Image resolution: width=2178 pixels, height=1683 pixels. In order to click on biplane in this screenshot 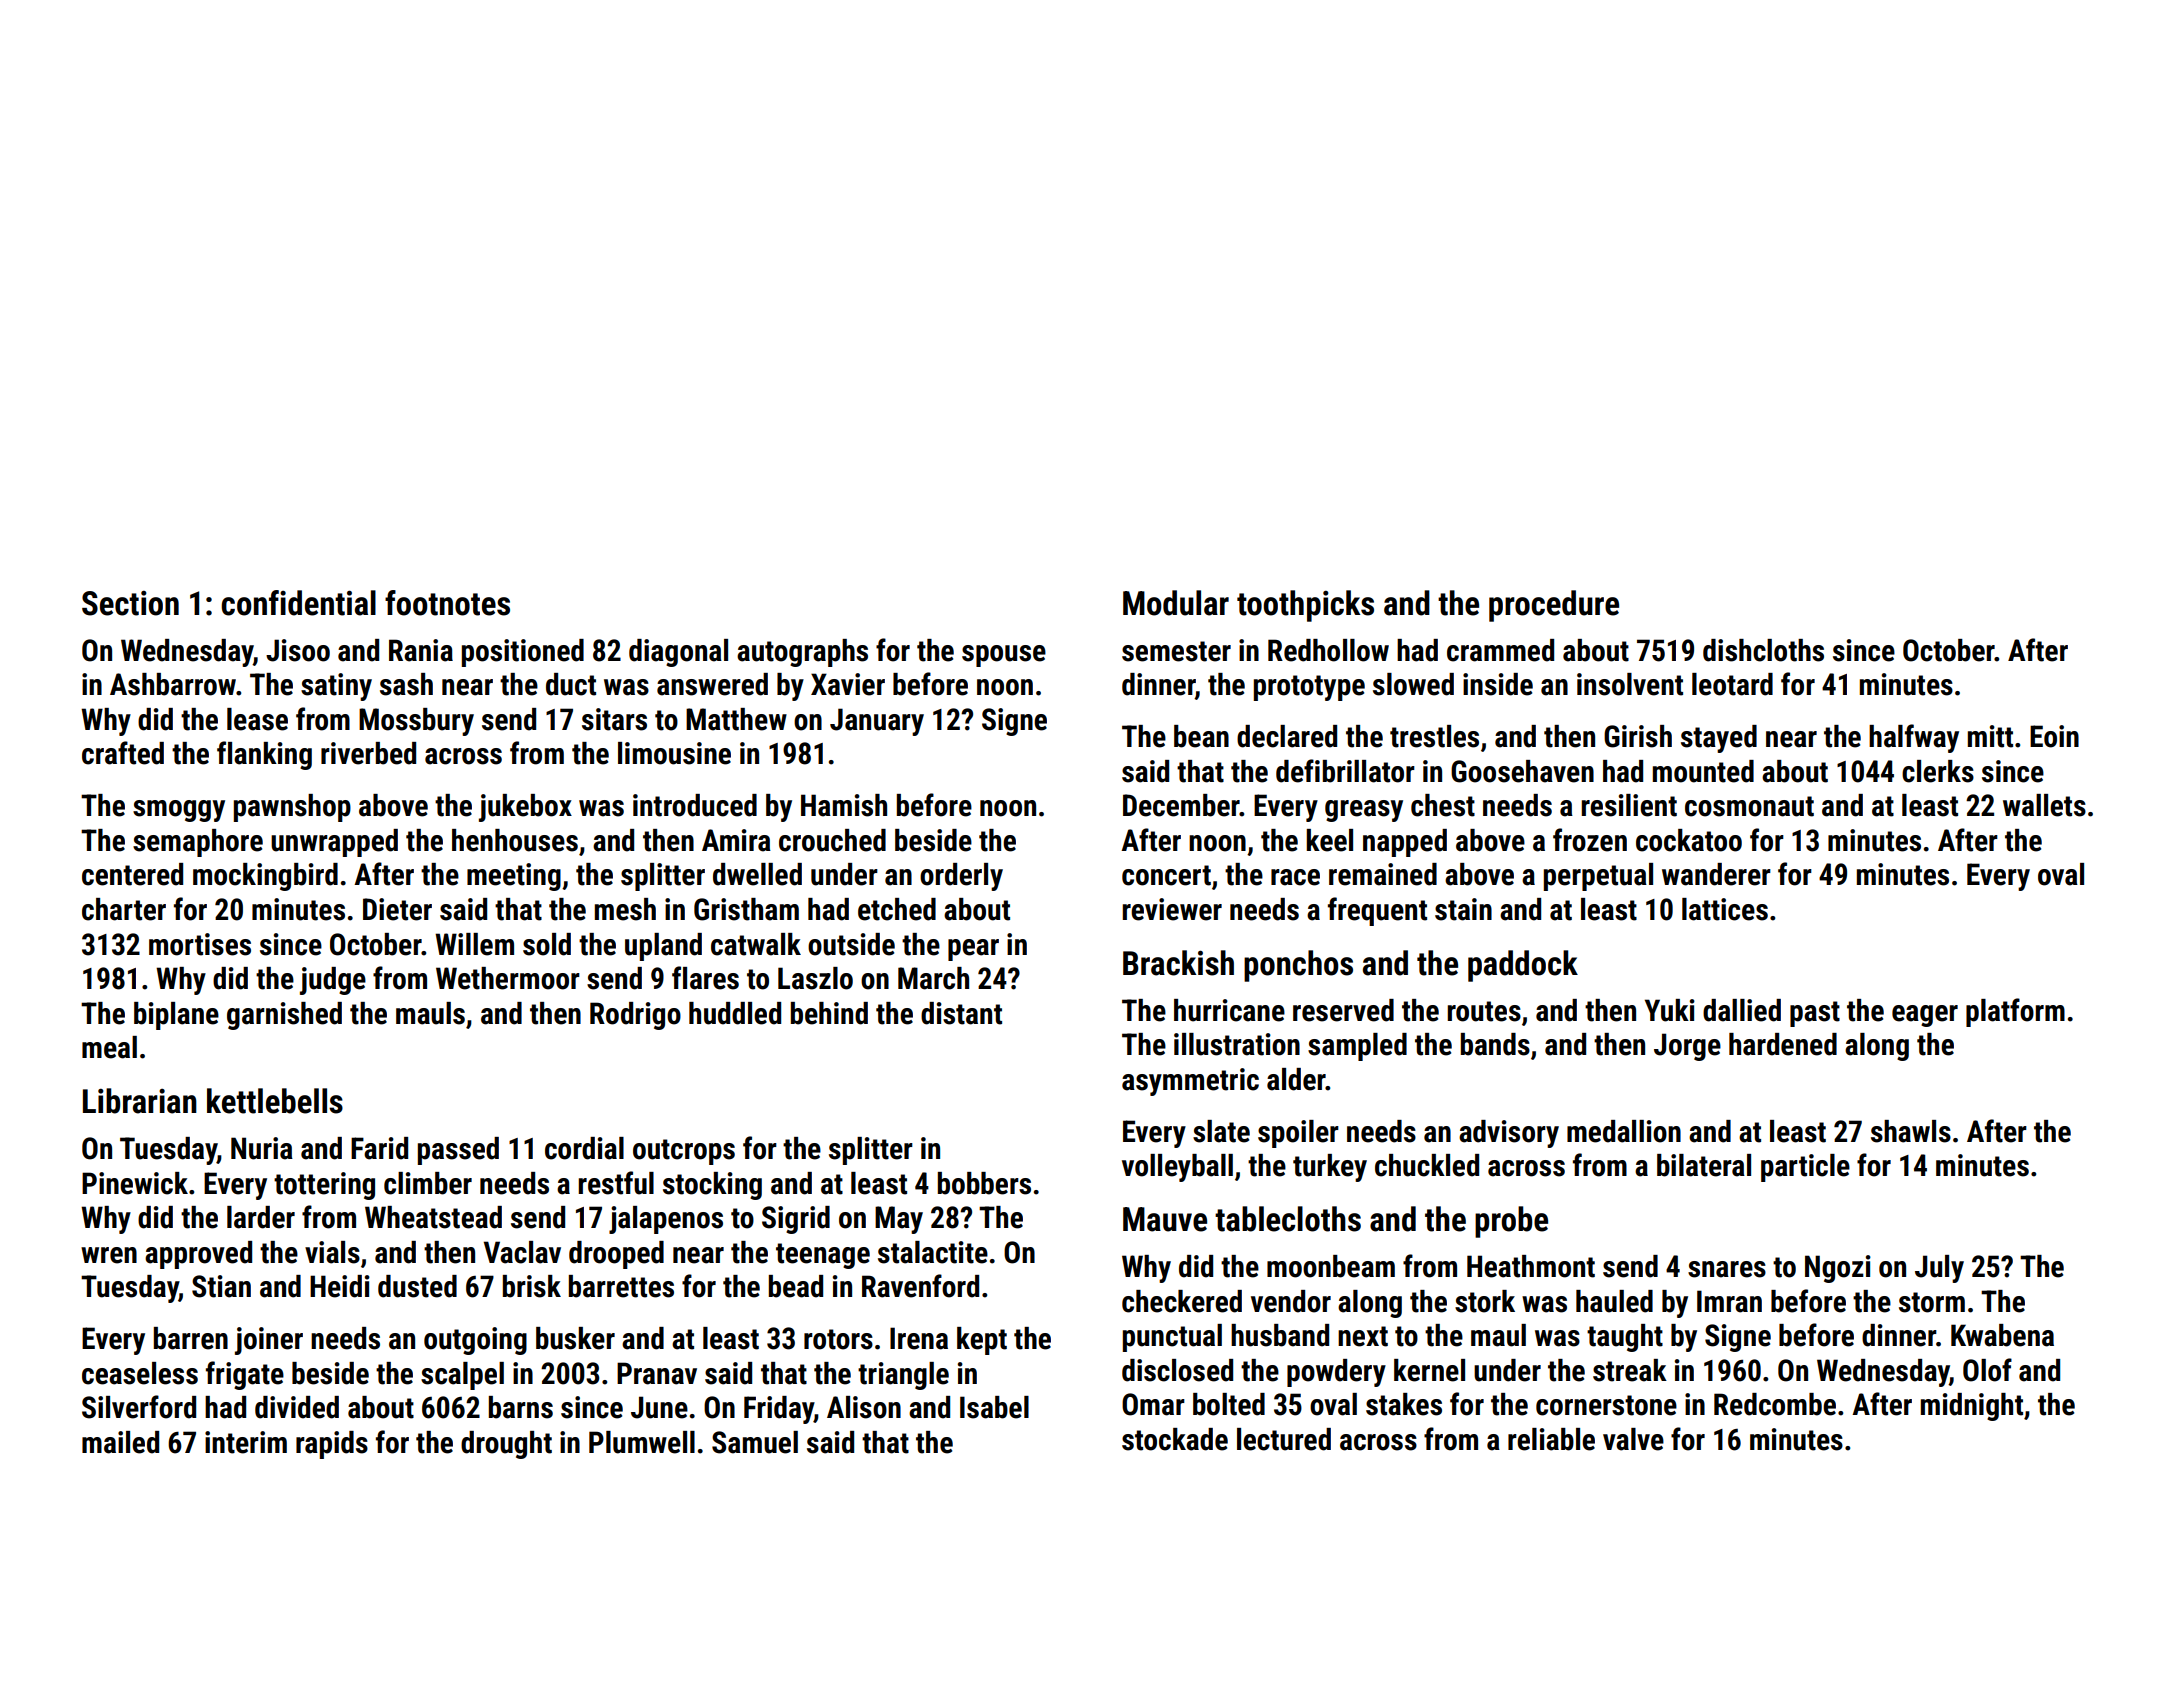, I will do `click(176, 1016)`.
